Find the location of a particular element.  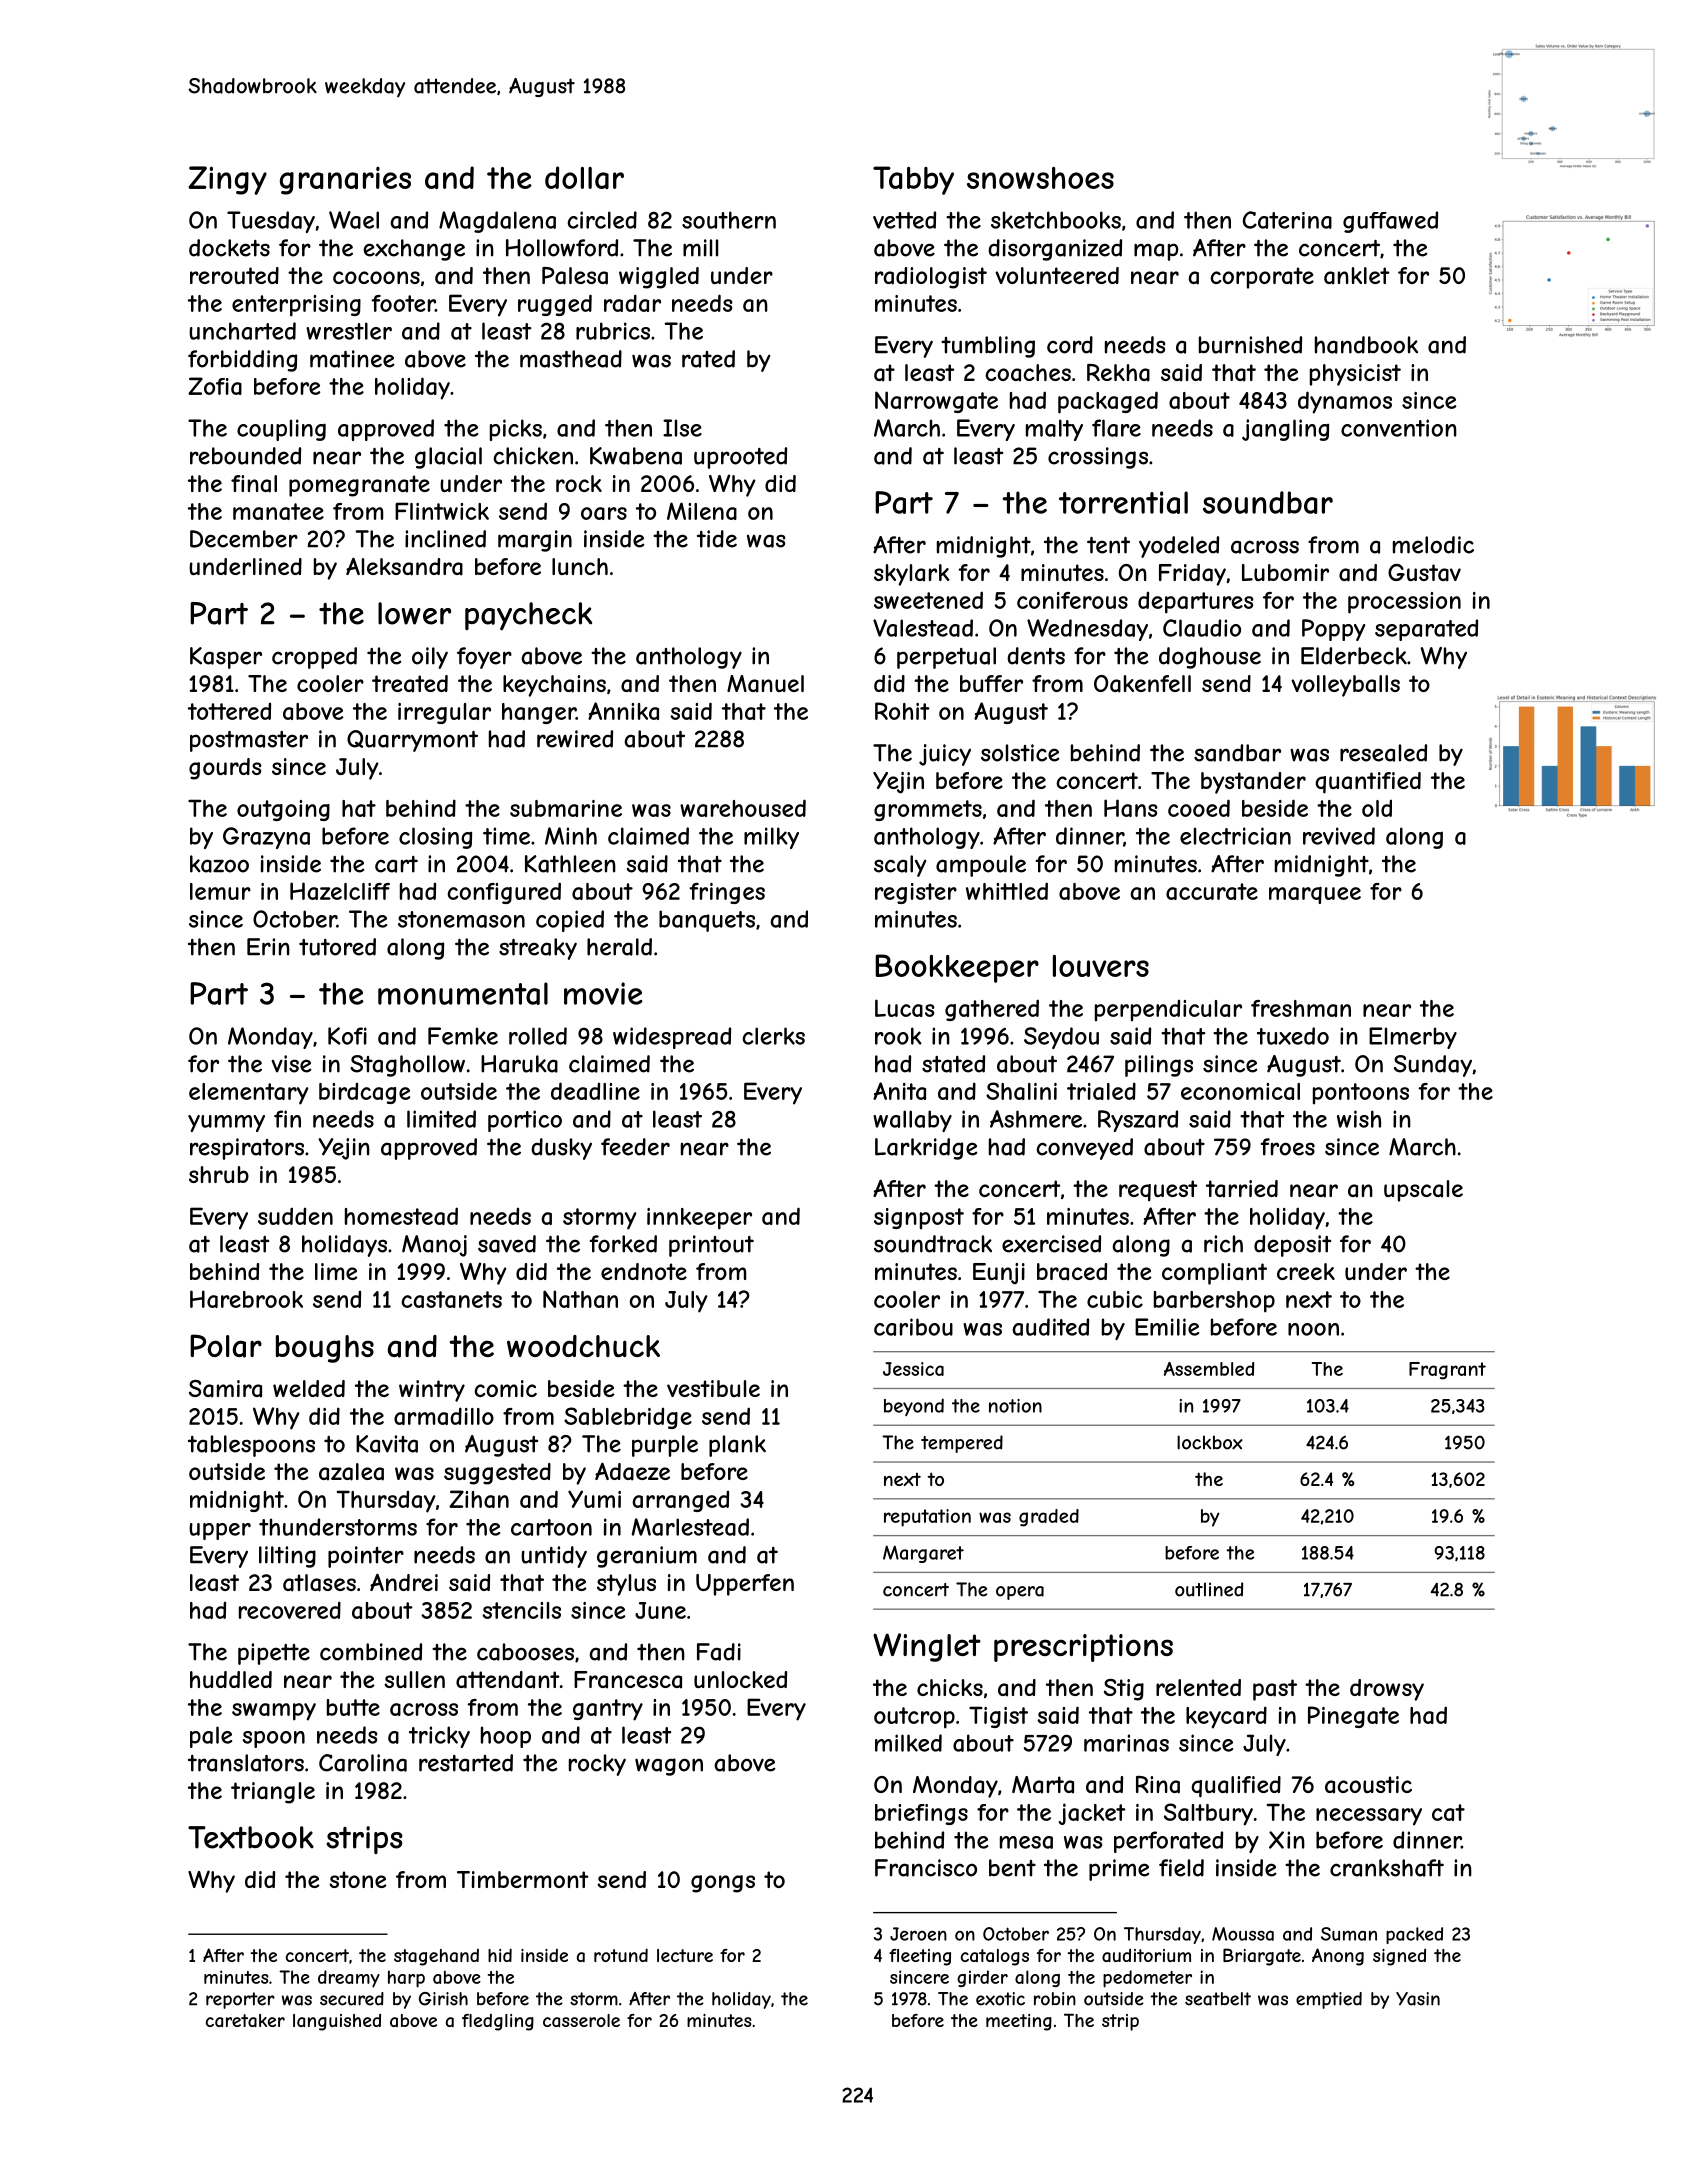

Elderbeck is located at coordinates (1354, 656).
